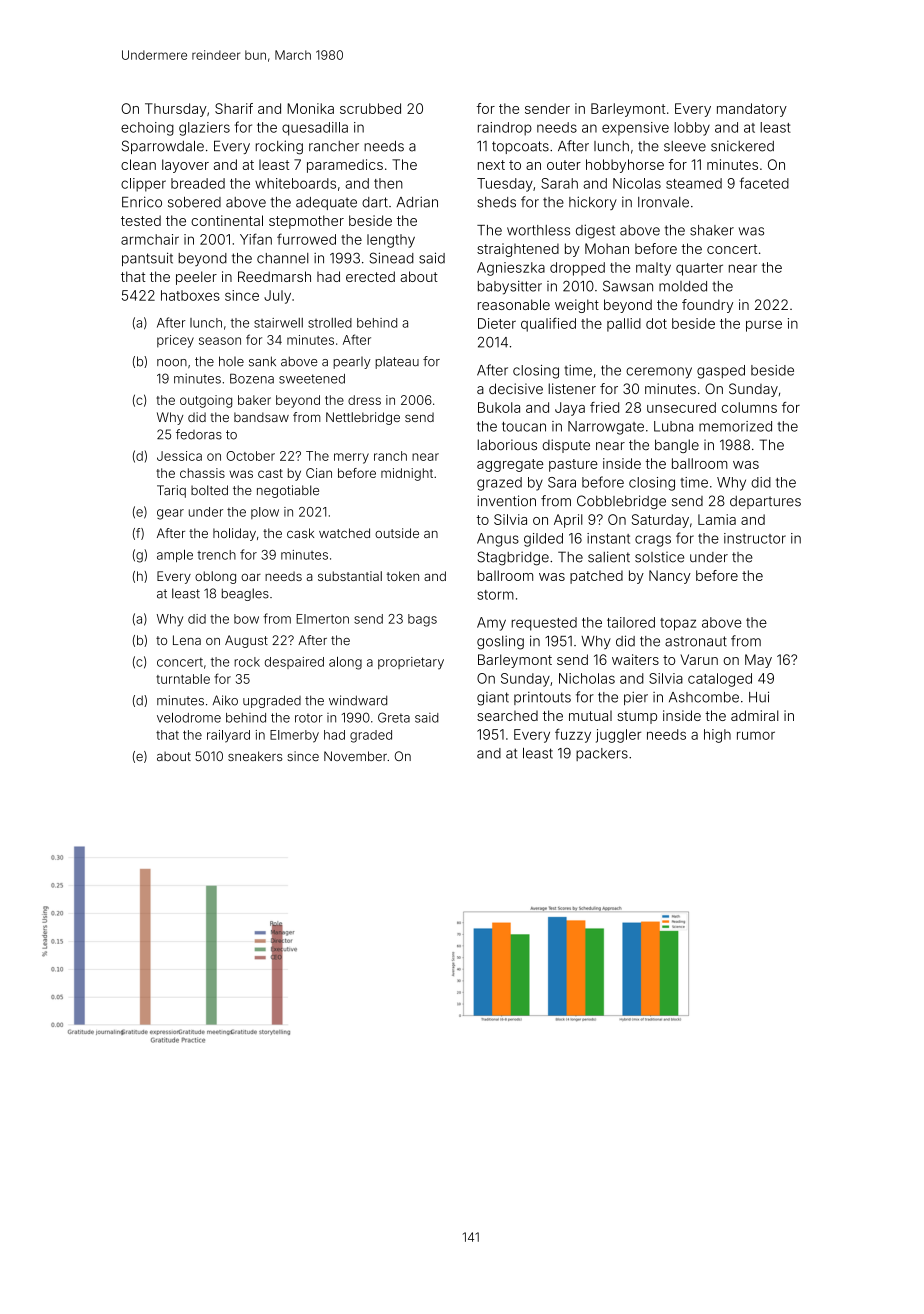 The height and width of the screenshot is (1314, 924). I want to click on sneakers, so click(255, 756).
